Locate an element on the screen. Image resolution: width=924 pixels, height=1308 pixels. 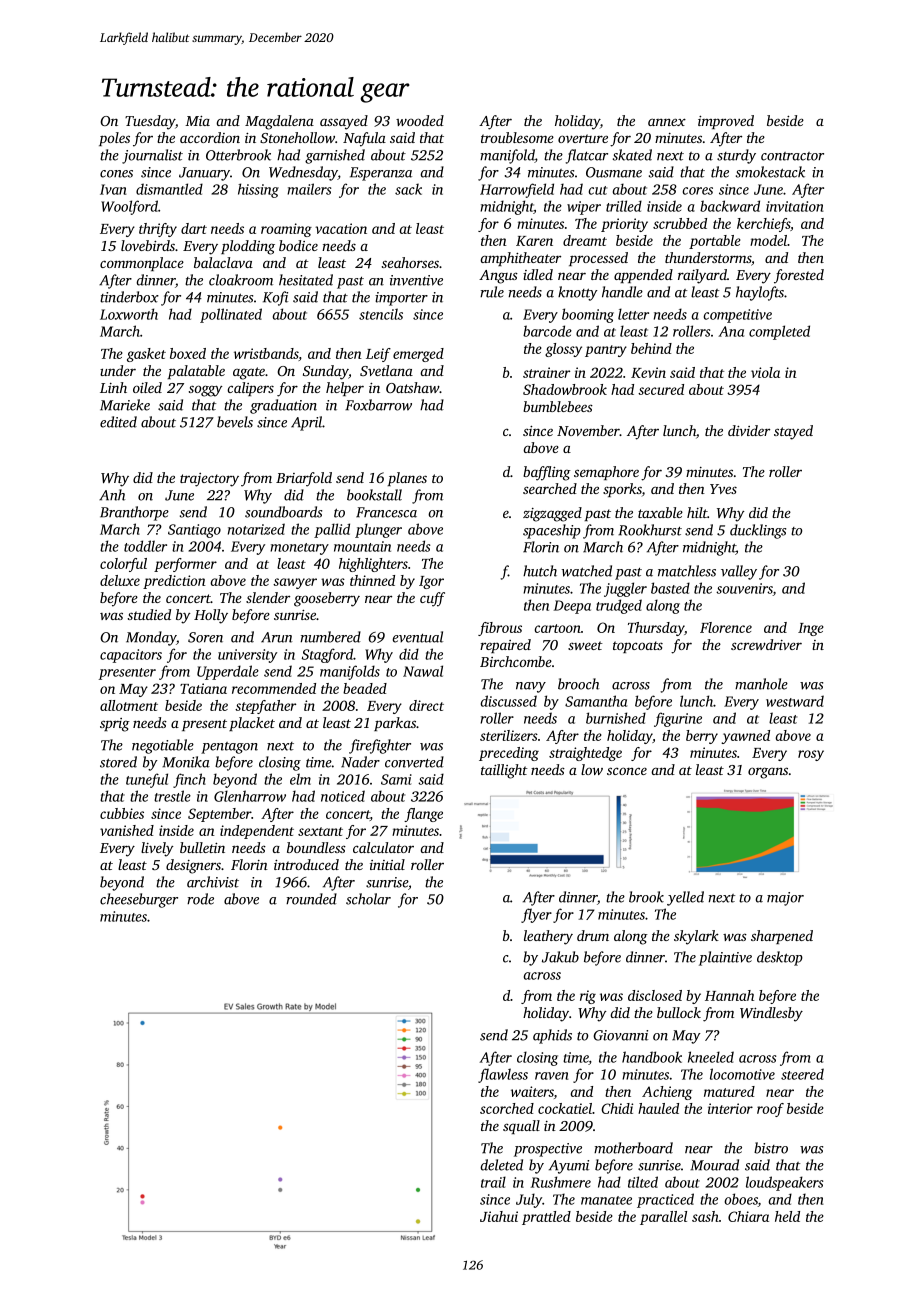
bulletin is located at coordinates (202, 847).
